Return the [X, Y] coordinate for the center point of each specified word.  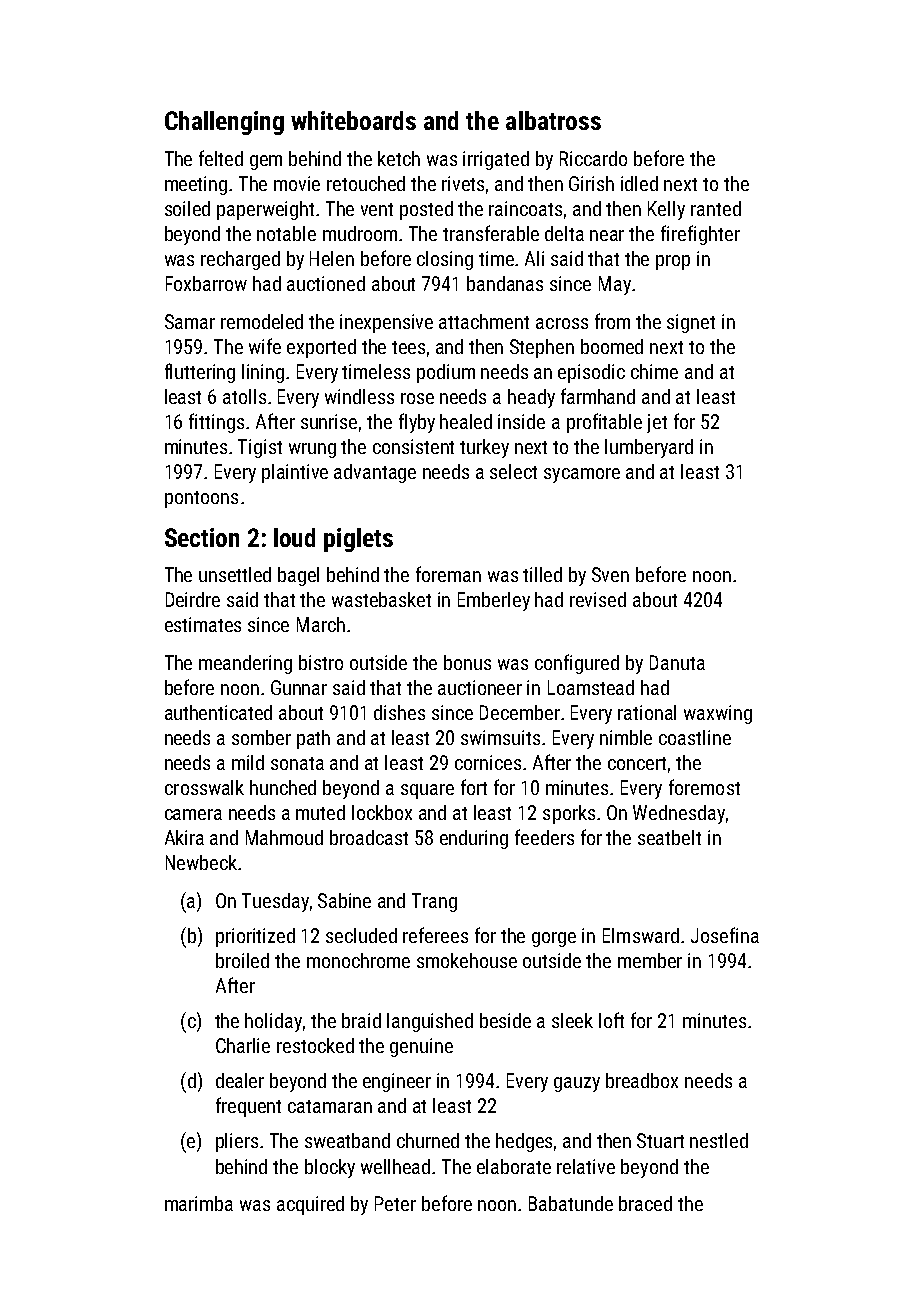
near [607, 235]
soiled [187, 208]
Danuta [677, 662]
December [520, 712]
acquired [310, 1205]
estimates [203, 624]
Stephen [542, 348]
